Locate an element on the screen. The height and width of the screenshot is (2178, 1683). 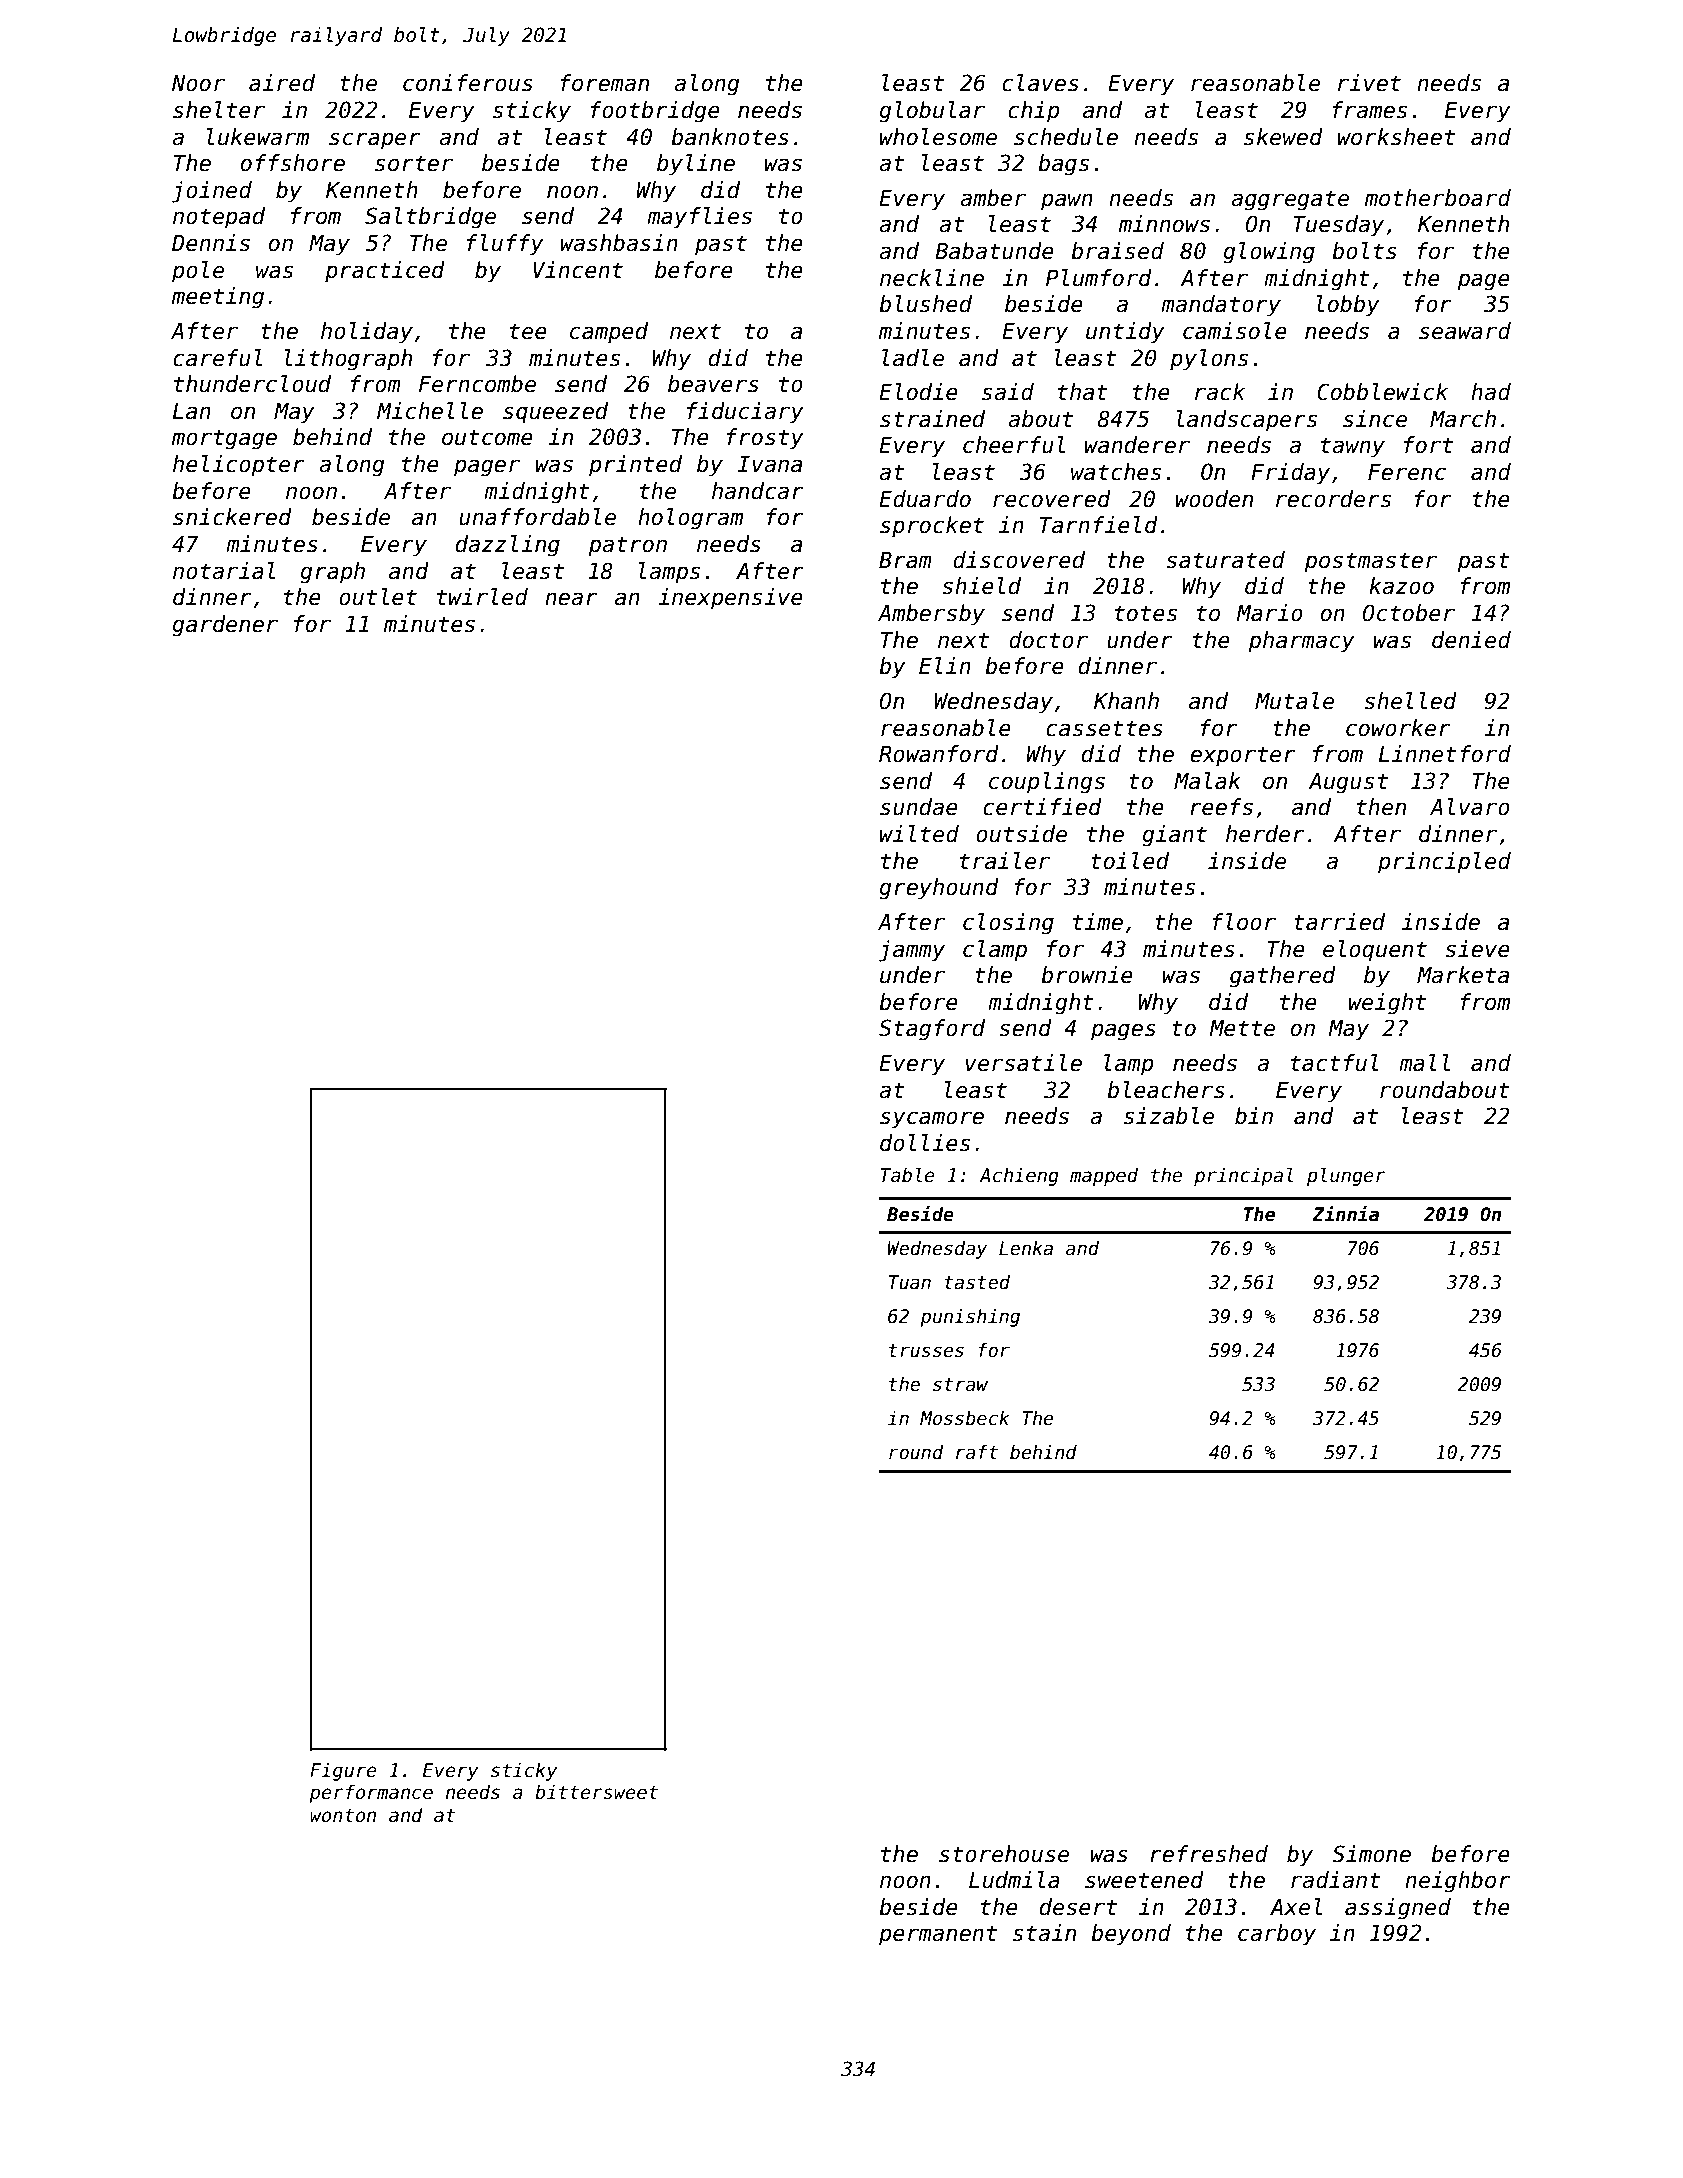
gathered is located at coordinates (1283, 977).
